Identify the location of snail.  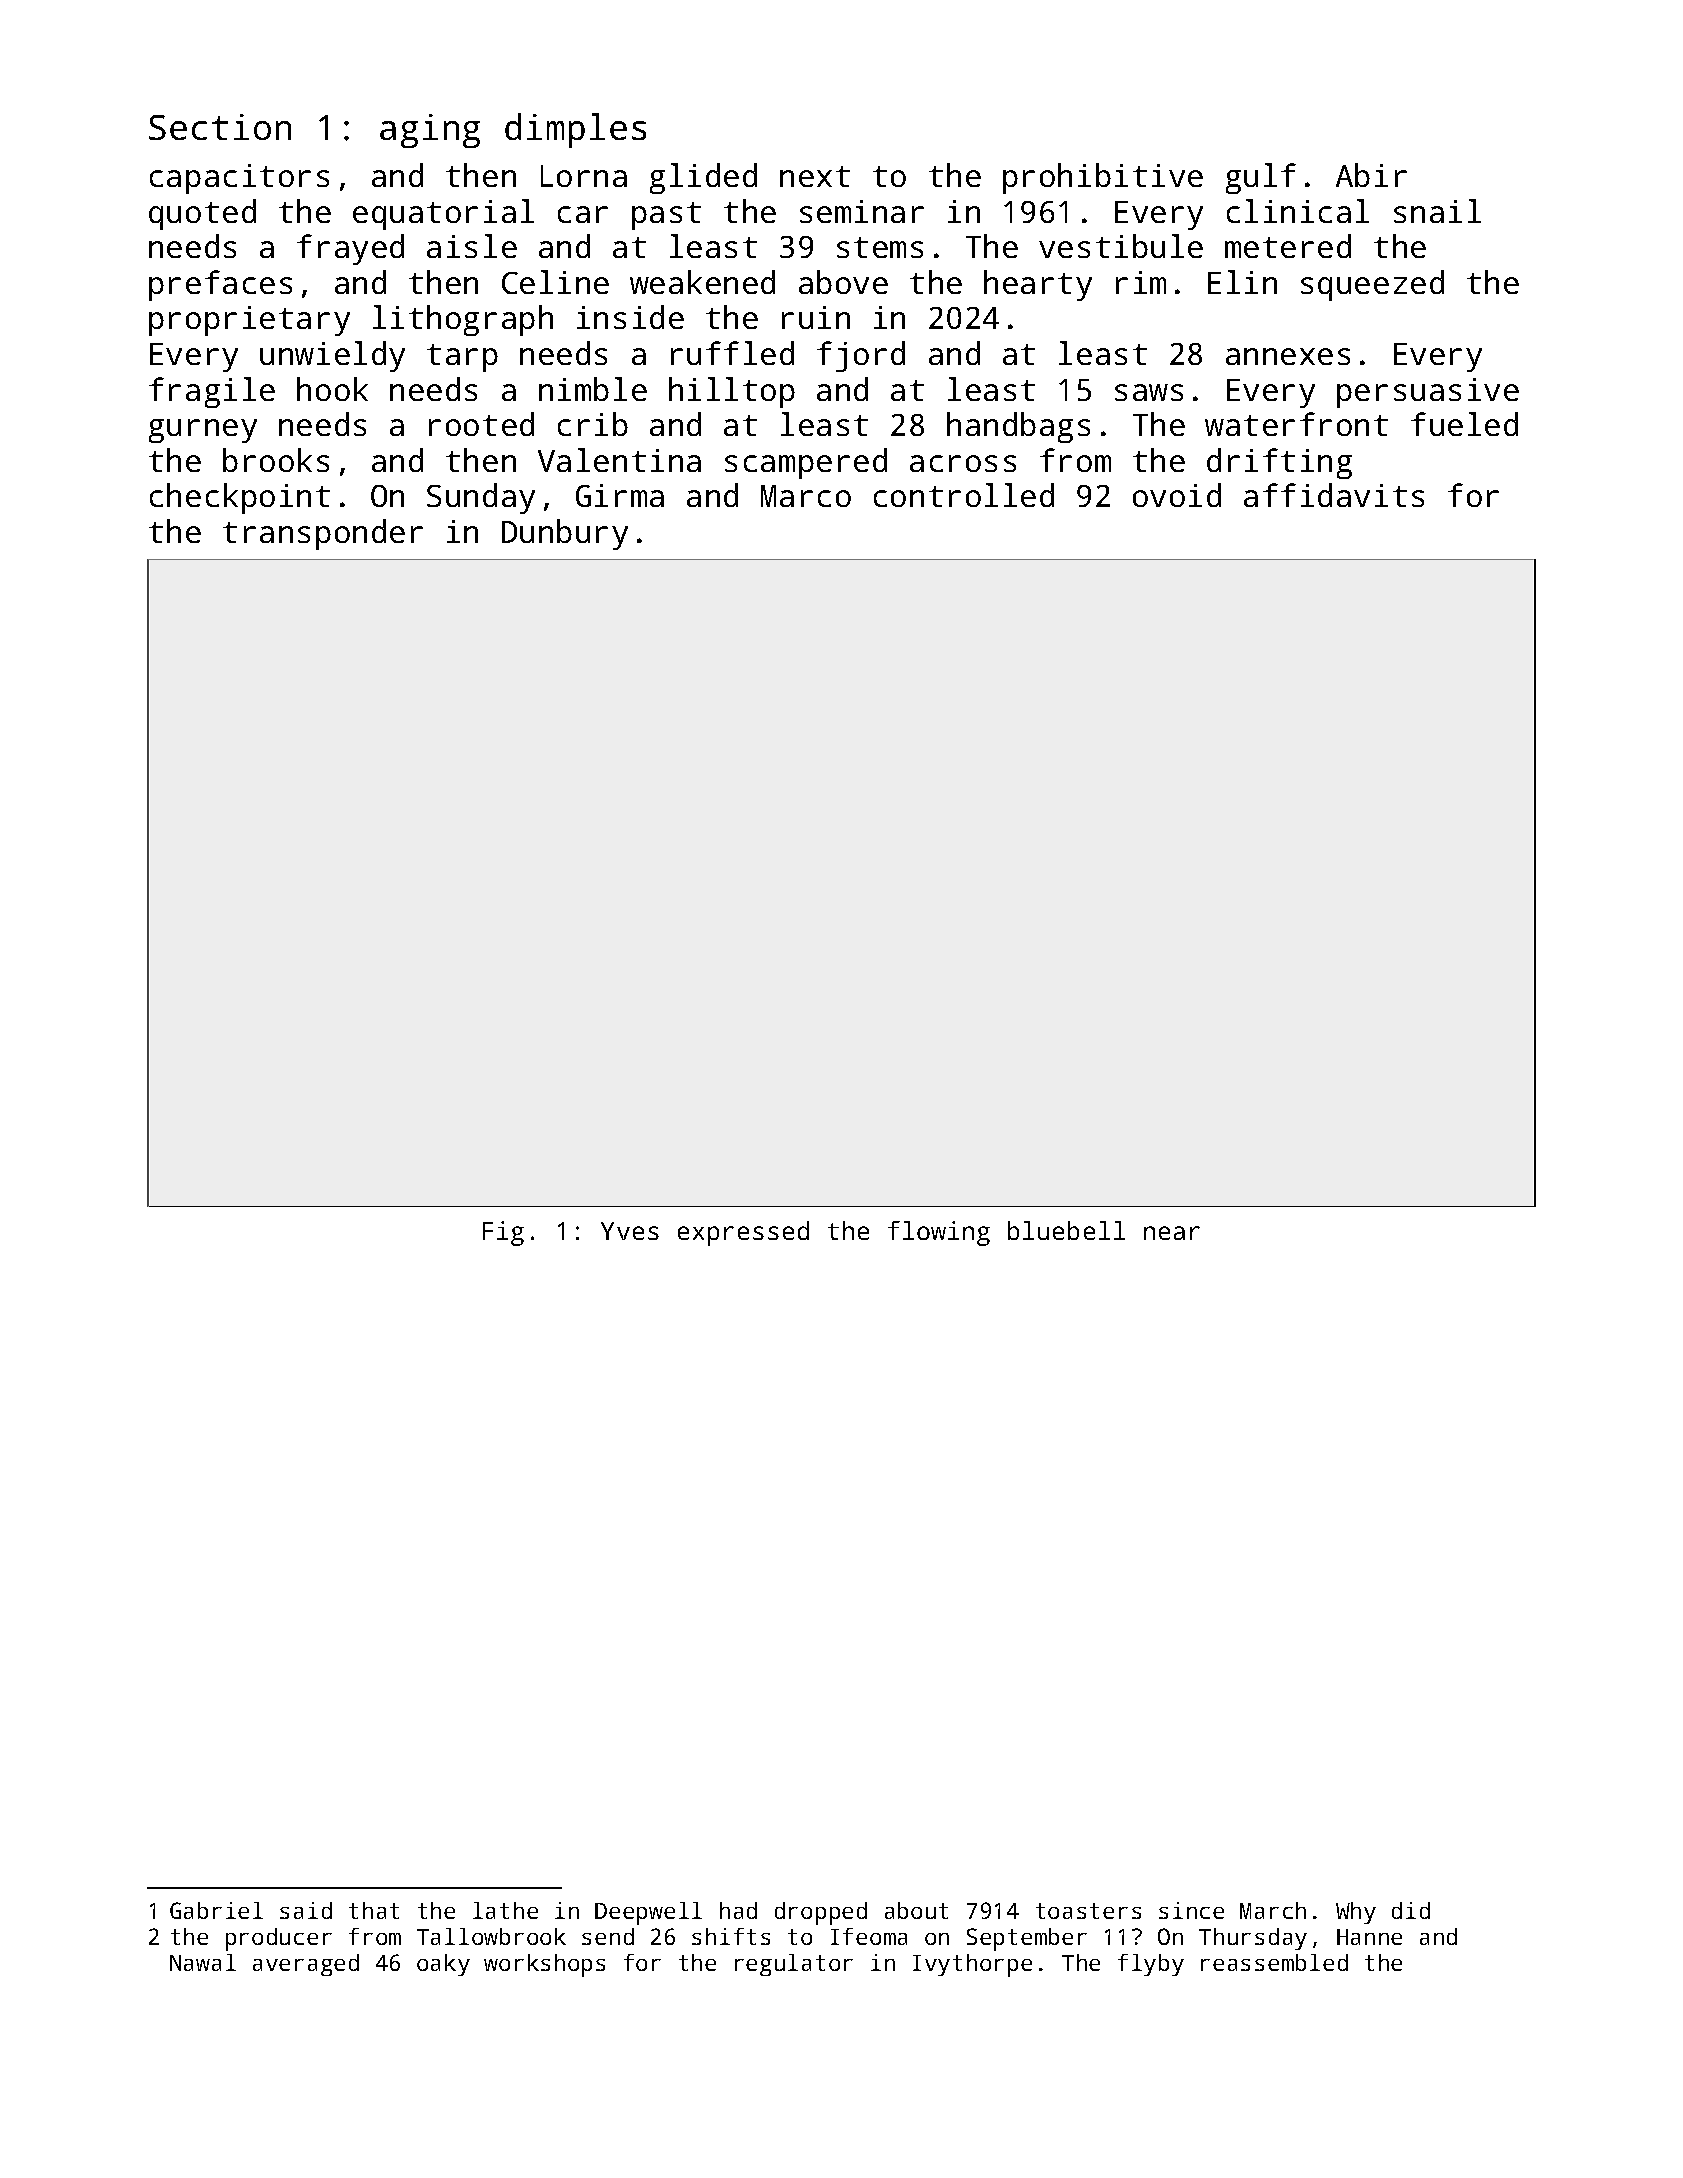
(1437, 211).
